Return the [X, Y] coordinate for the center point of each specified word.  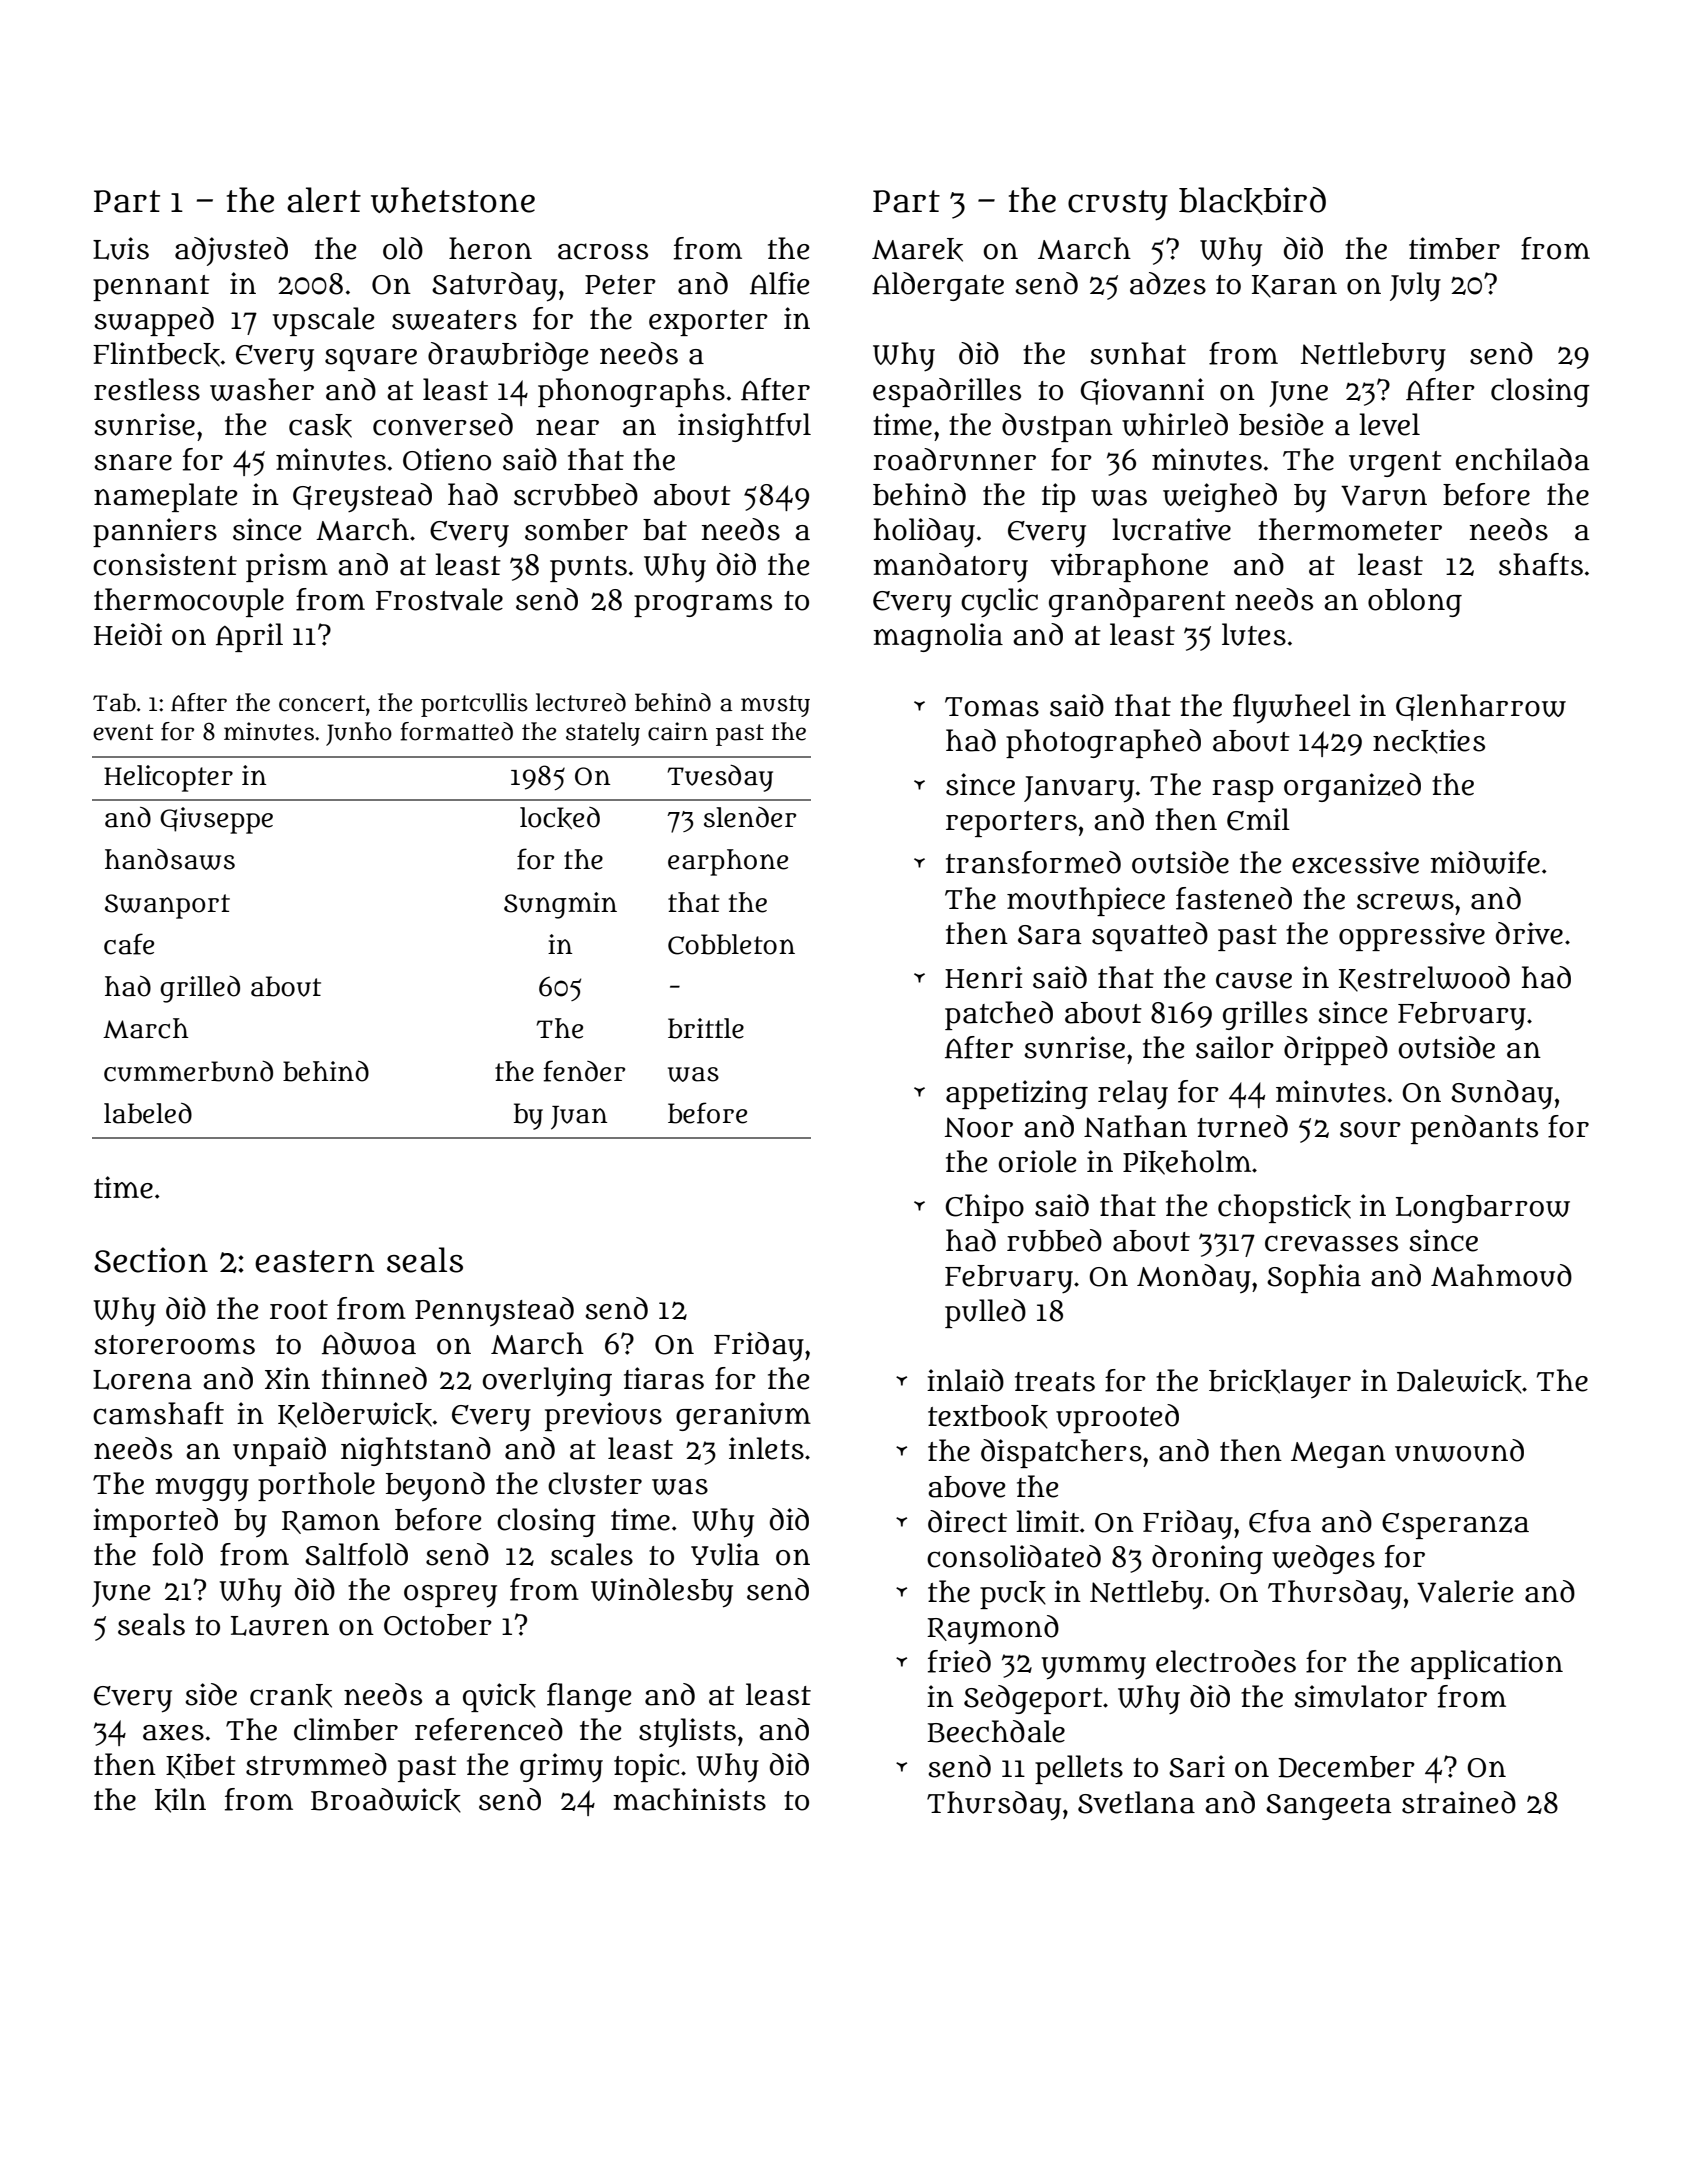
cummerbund [188, 1071]
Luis [121, 248]
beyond [435, 1486]
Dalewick [1459, 1381]
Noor [979, 1127]
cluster [595, 1483]
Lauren [280, 1626]
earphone [728, 862]
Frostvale [439, 599]
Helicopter [168, 778]
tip [1058, 497]
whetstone [453, 200]
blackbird [1252, 201]
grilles [1265, 1015]
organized [1352, 787]
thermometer [1350, 529]
